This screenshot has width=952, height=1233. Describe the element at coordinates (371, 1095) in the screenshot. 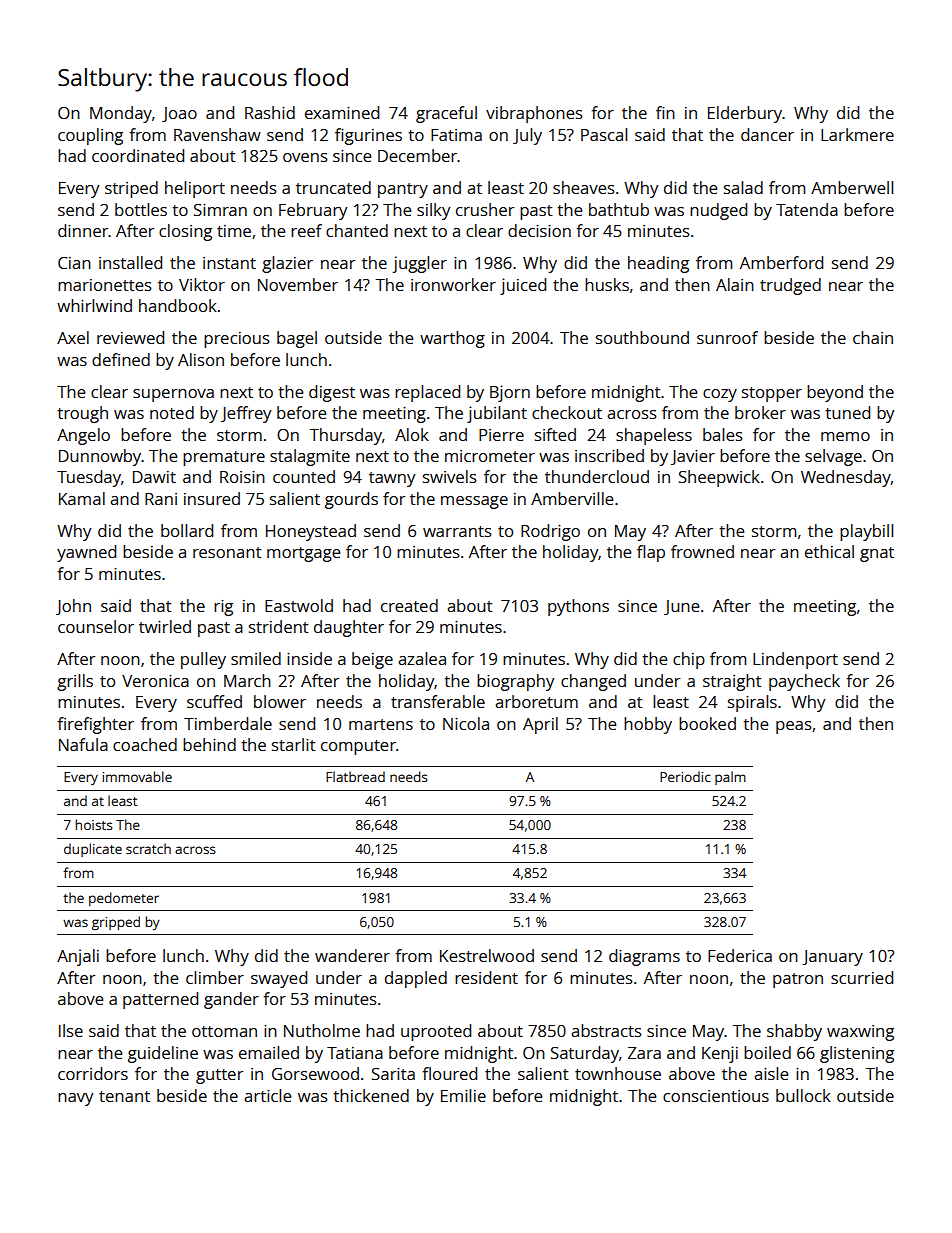

I see `thickened` at that location.
